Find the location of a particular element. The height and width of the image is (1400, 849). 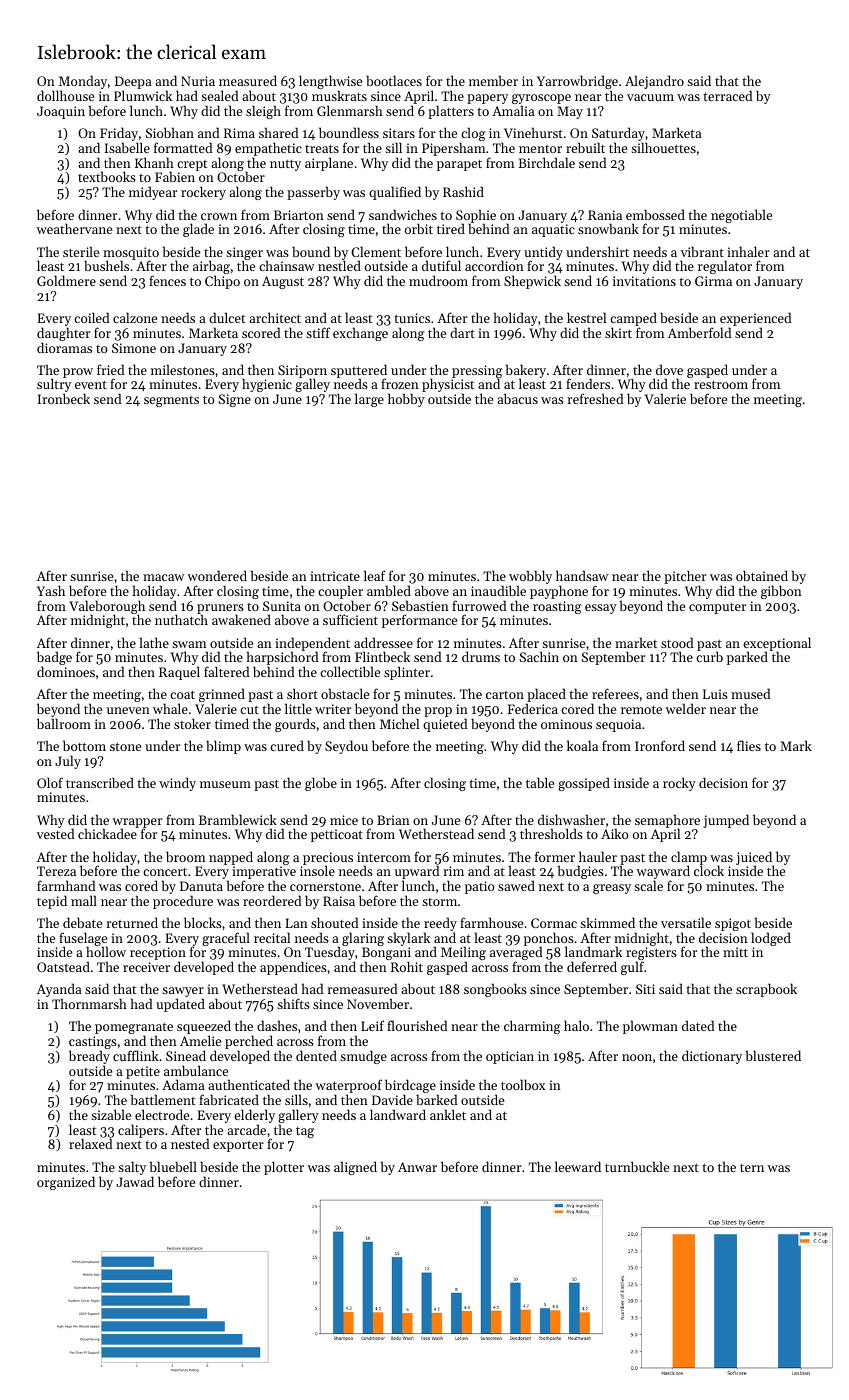

ballroom is located at coordinates (64, 723).
